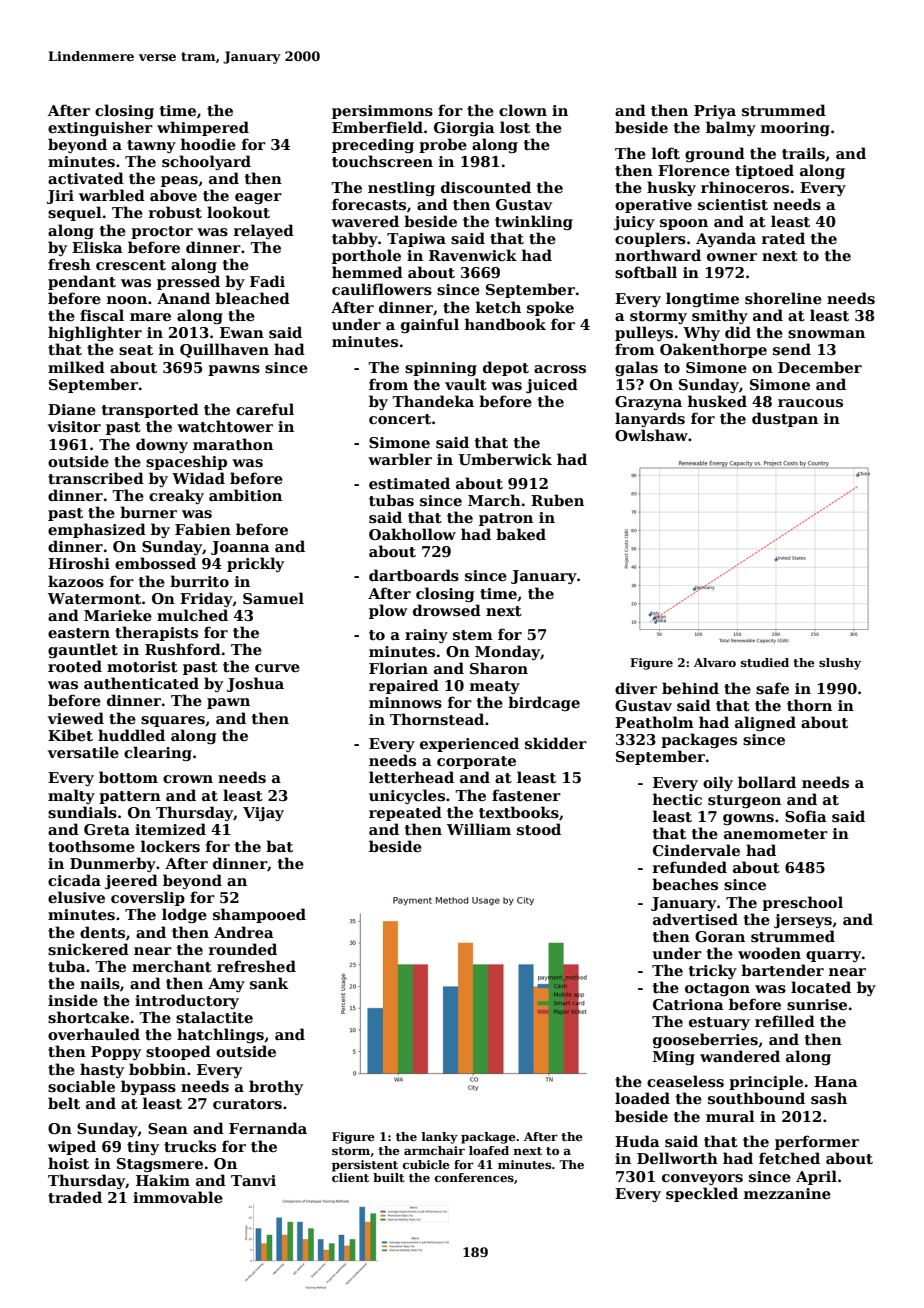 This screenshot has height=1308, width=924. What do you see at coordinates (86, 178) in the screenshot?
I see `activated` at bounding box center [86, 178].
